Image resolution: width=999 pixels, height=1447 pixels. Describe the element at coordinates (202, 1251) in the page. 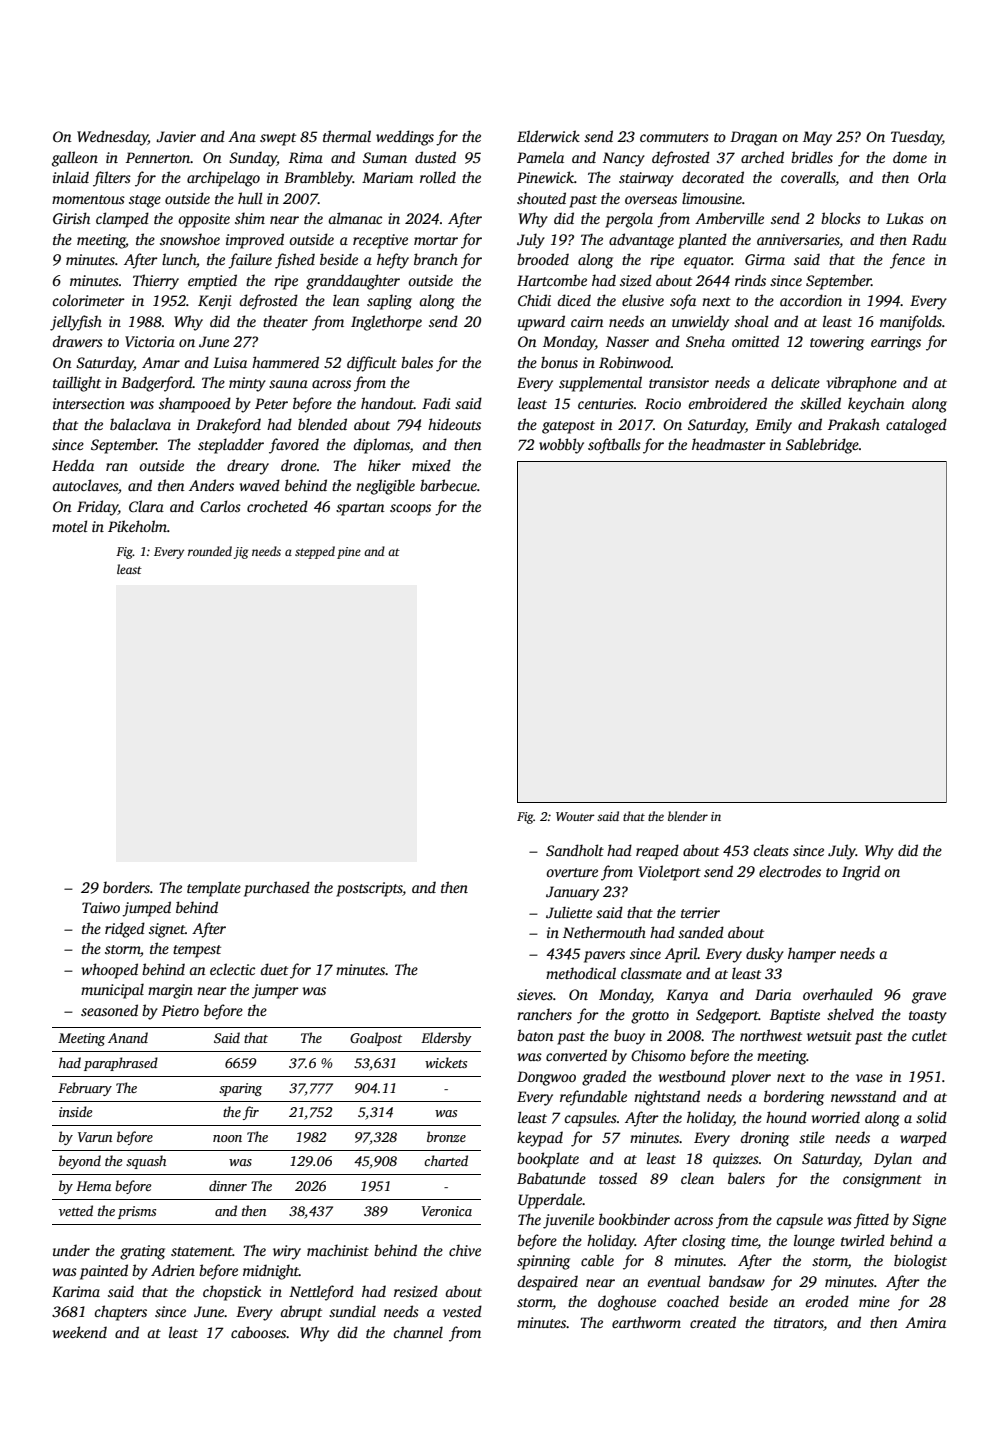

I see `statement` at that location.
